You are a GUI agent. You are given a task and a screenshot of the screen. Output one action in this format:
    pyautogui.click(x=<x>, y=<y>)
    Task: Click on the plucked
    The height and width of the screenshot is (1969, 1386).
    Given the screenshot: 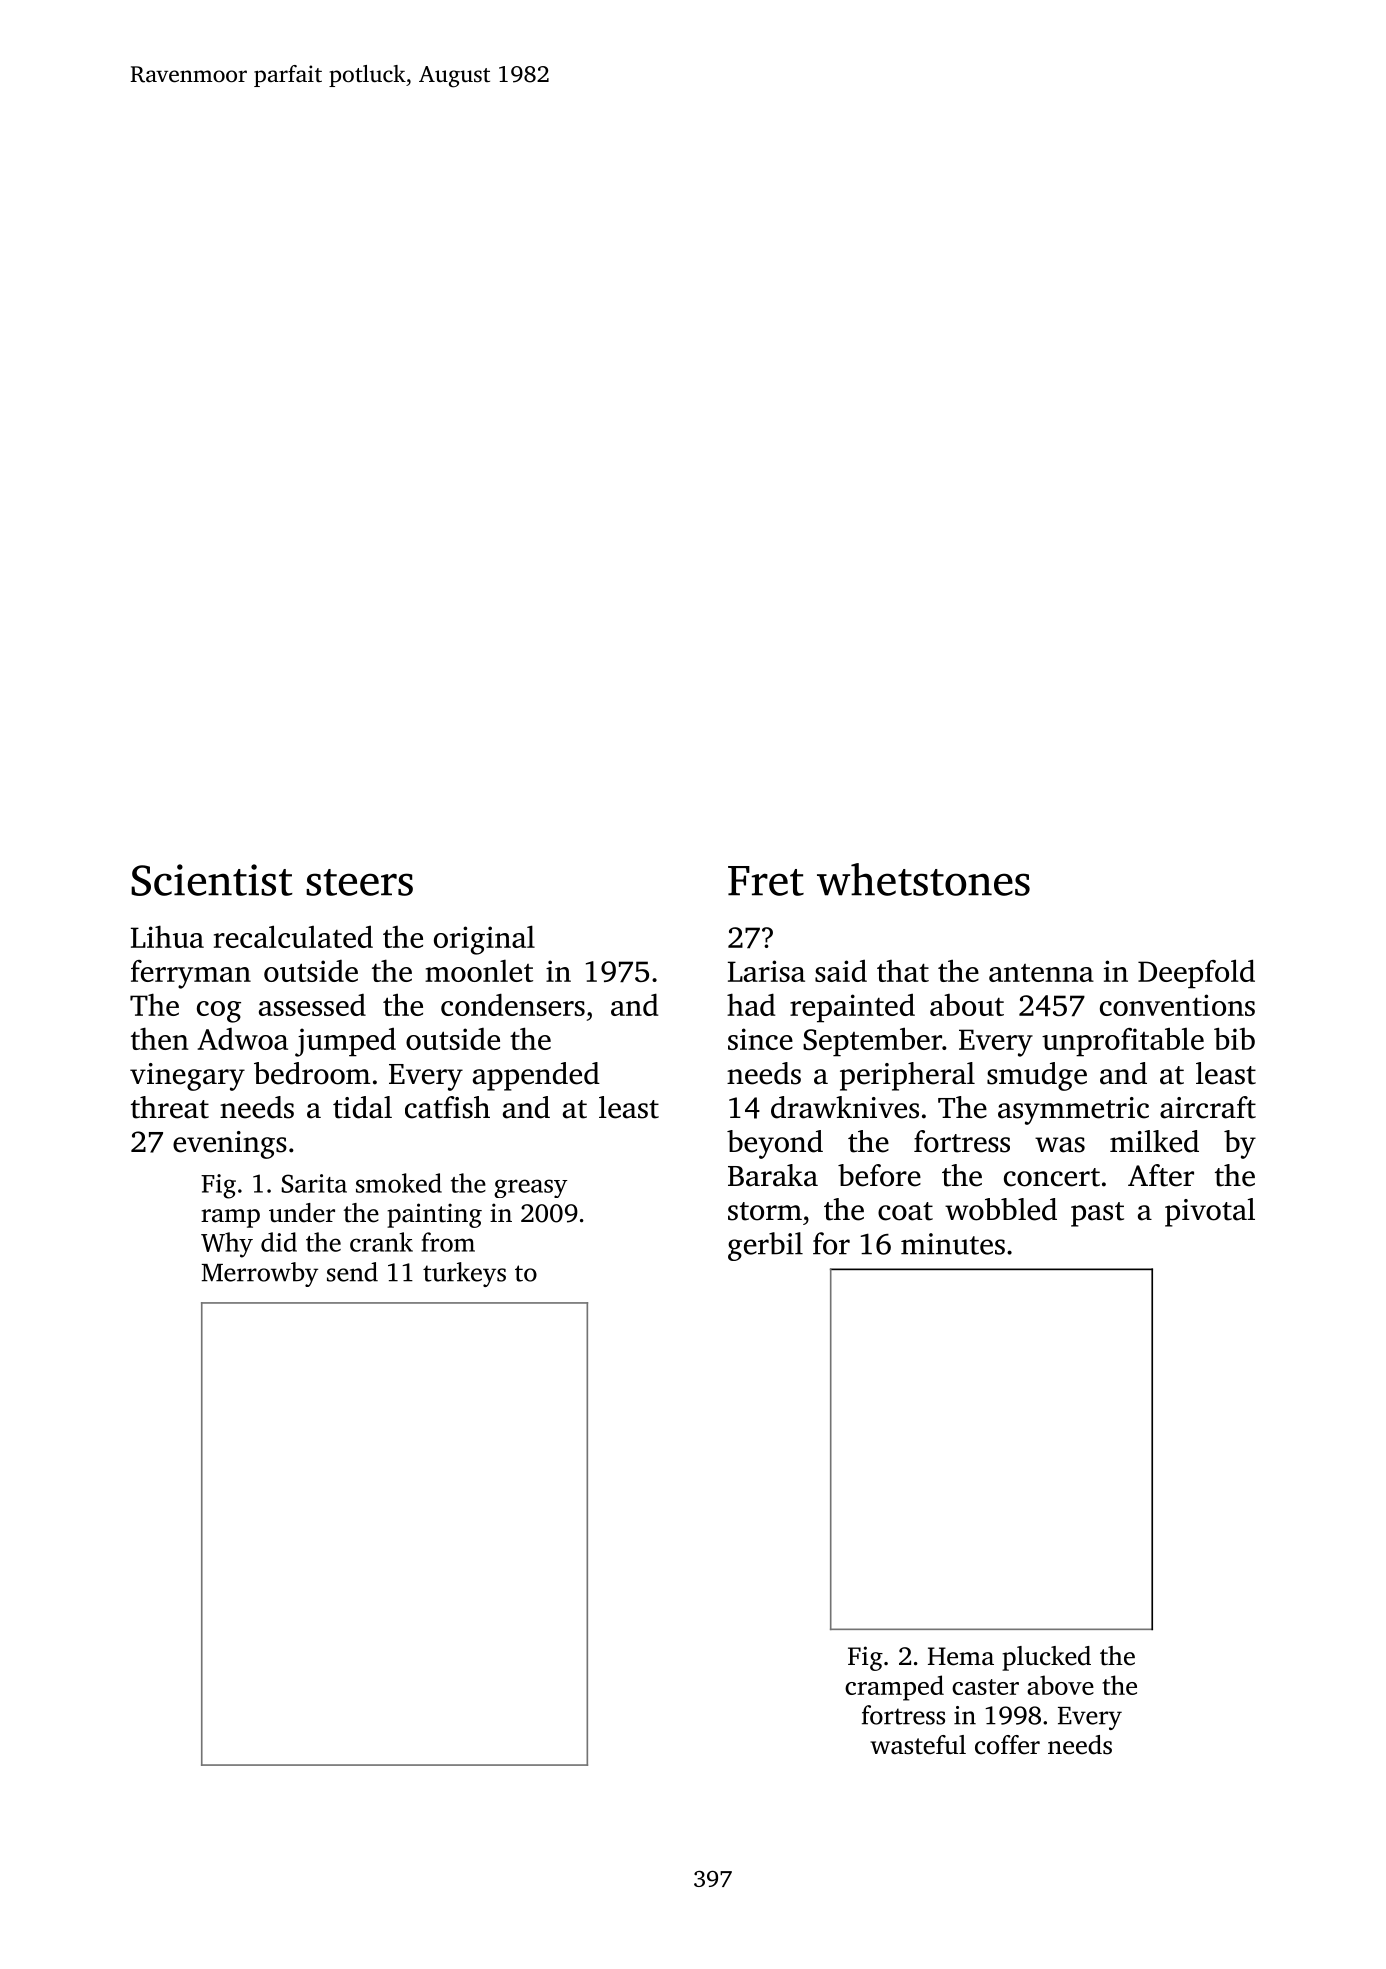 What is the action you would take?
    pyautogui.click(x=1046, y=1658)
